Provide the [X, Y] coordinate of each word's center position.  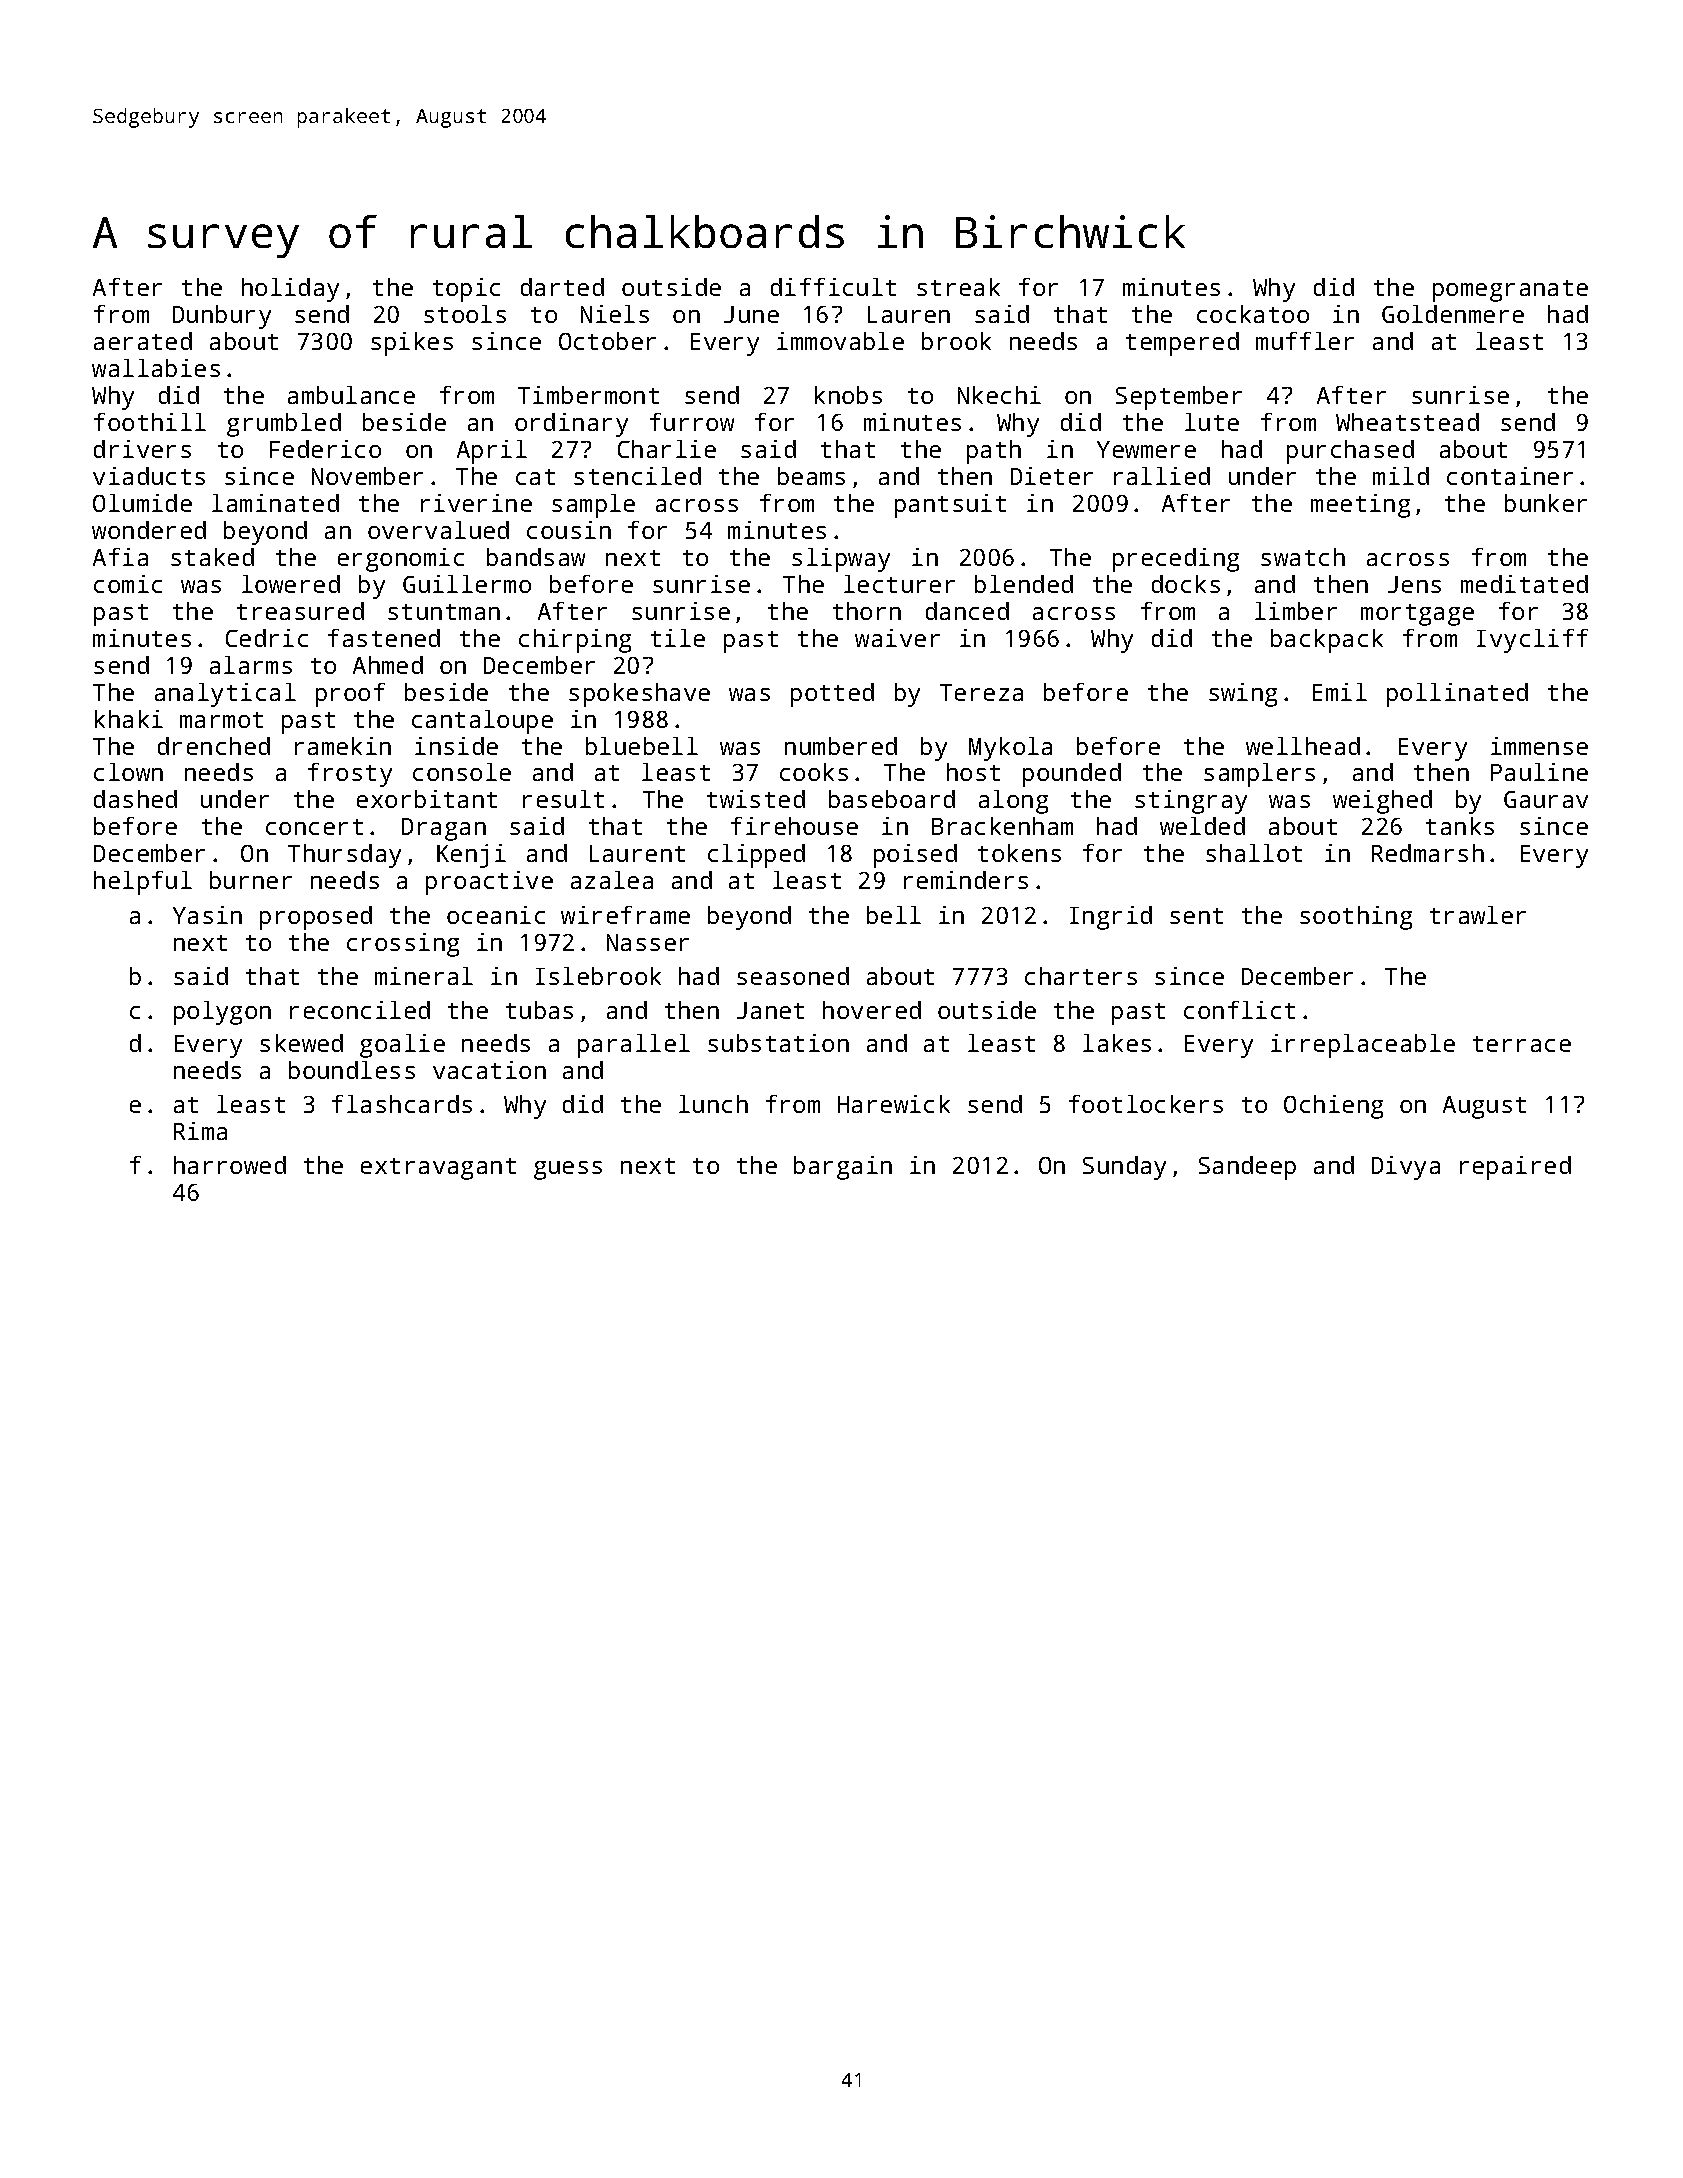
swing [1243, 695]
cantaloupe [482, 722]
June [751, 314]
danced [967, 611]
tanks [1460, 826]
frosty [350, 775]
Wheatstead [1407, 422]
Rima [200, 1131]
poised [915, 856]
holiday [290, 290]
